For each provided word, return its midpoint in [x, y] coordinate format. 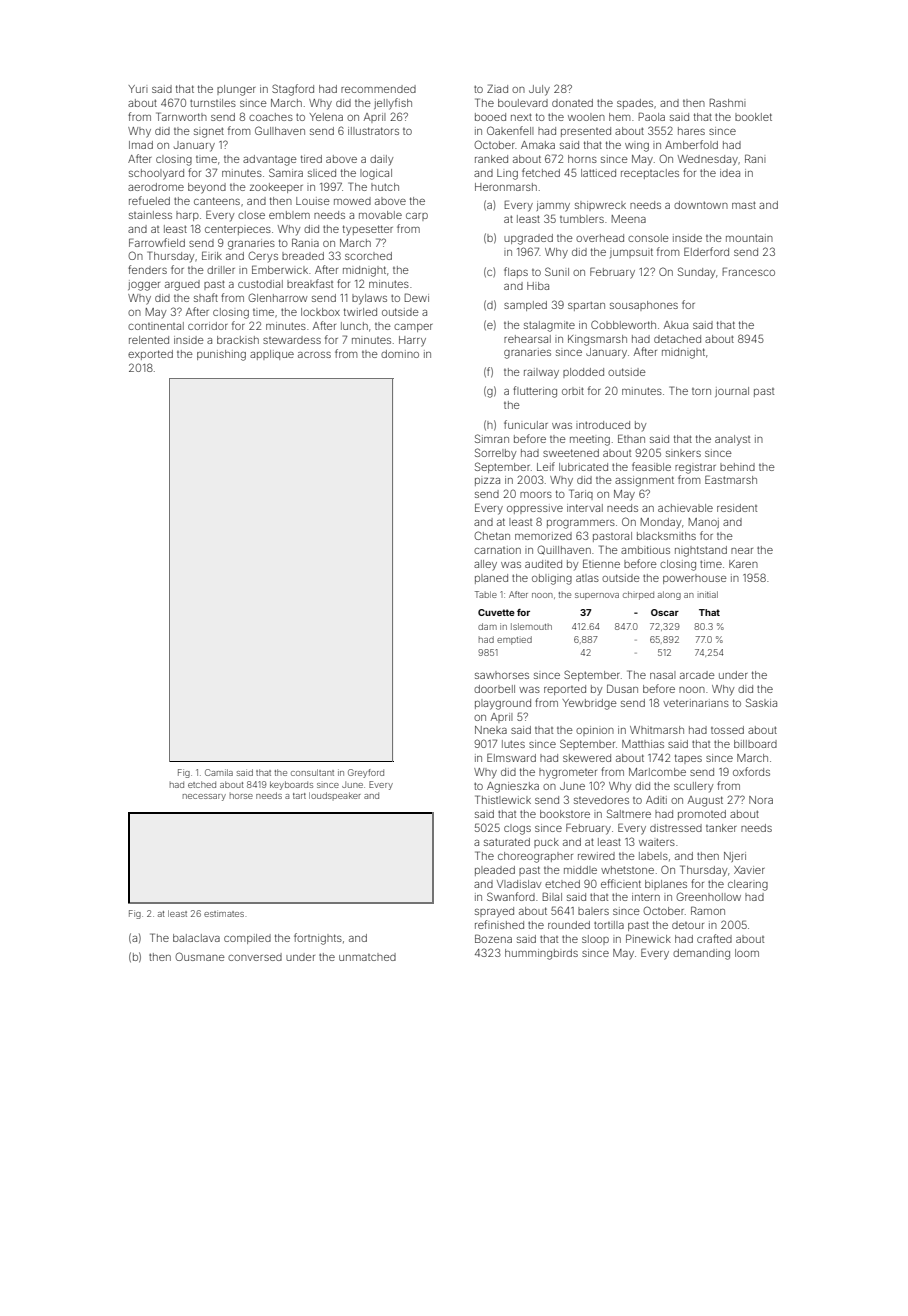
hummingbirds [541, 954]
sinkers [683, 453]
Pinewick [648, 938]
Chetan [492, 535]
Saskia [761, 702]
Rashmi [728, 102]
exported [150, 355]
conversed [255, 957]
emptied [514, 640]
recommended [378, 89]
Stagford [293, 90]
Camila [219, 772]
